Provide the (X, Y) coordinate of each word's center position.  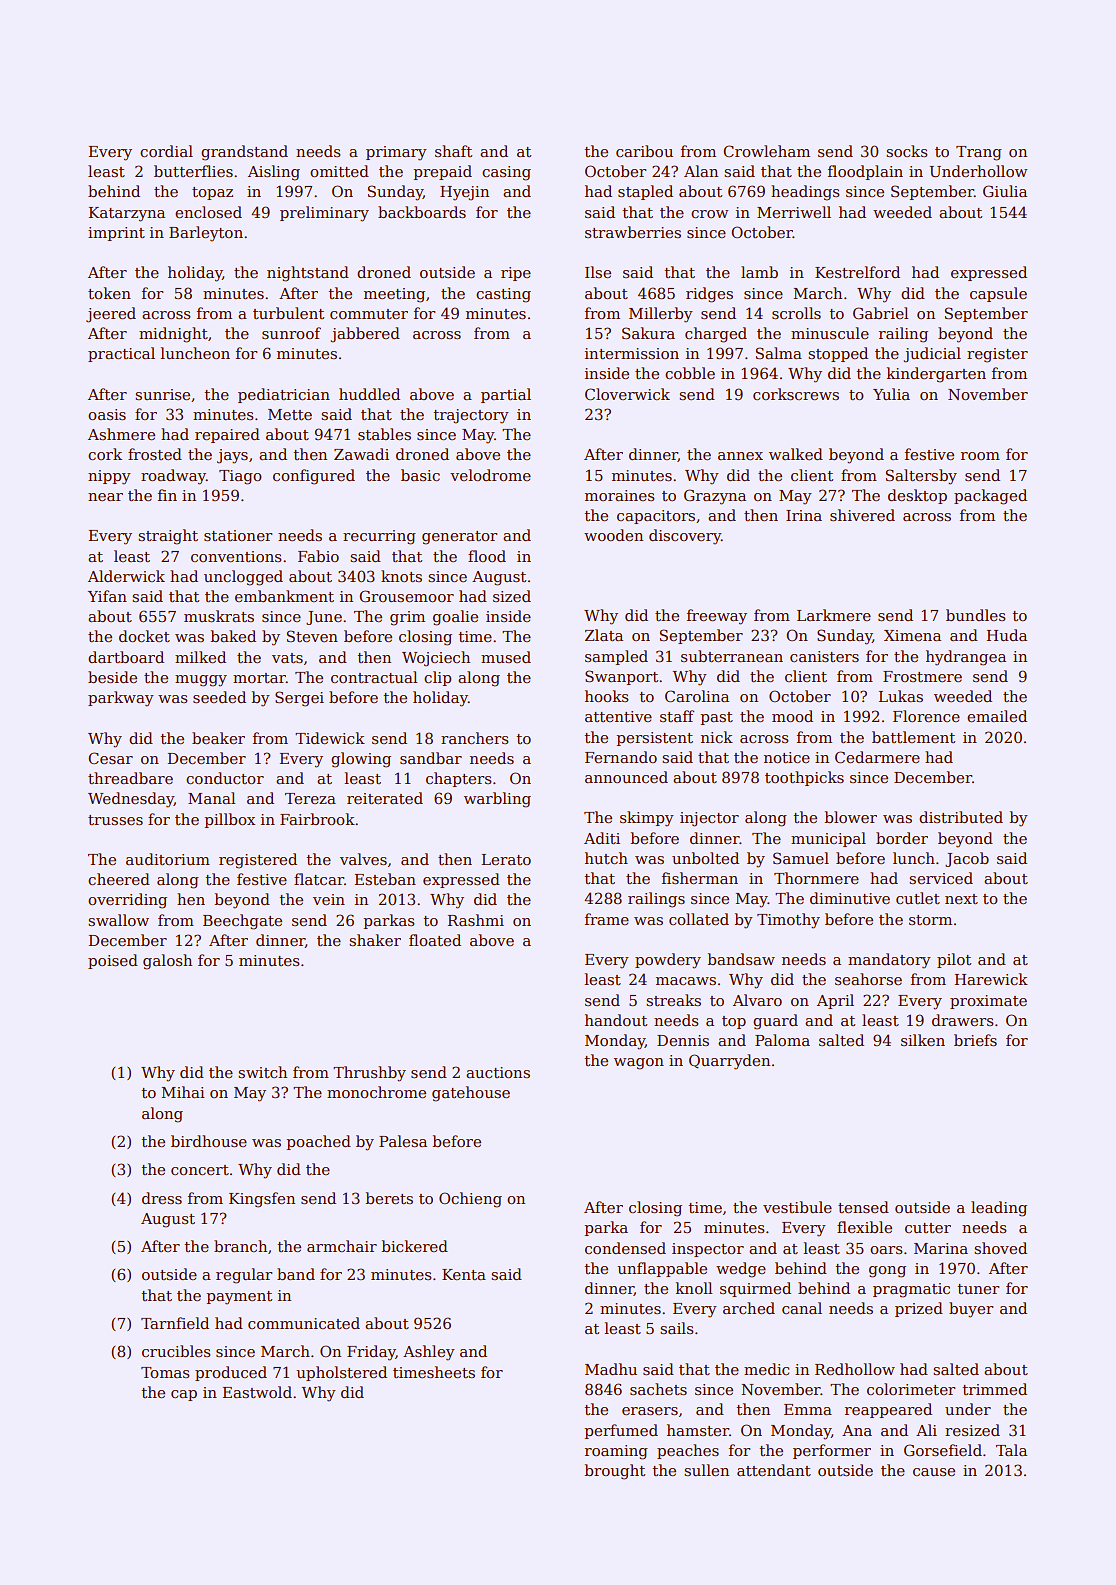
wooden (613, 535)
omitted (339, 171)
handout (616, 1020)
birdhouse (209, 1141)
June (324, 618)
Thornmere (816, 878)
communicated (304, 1323)
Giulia (1005, 191)
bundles (975, 615)
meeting (394, 295)
